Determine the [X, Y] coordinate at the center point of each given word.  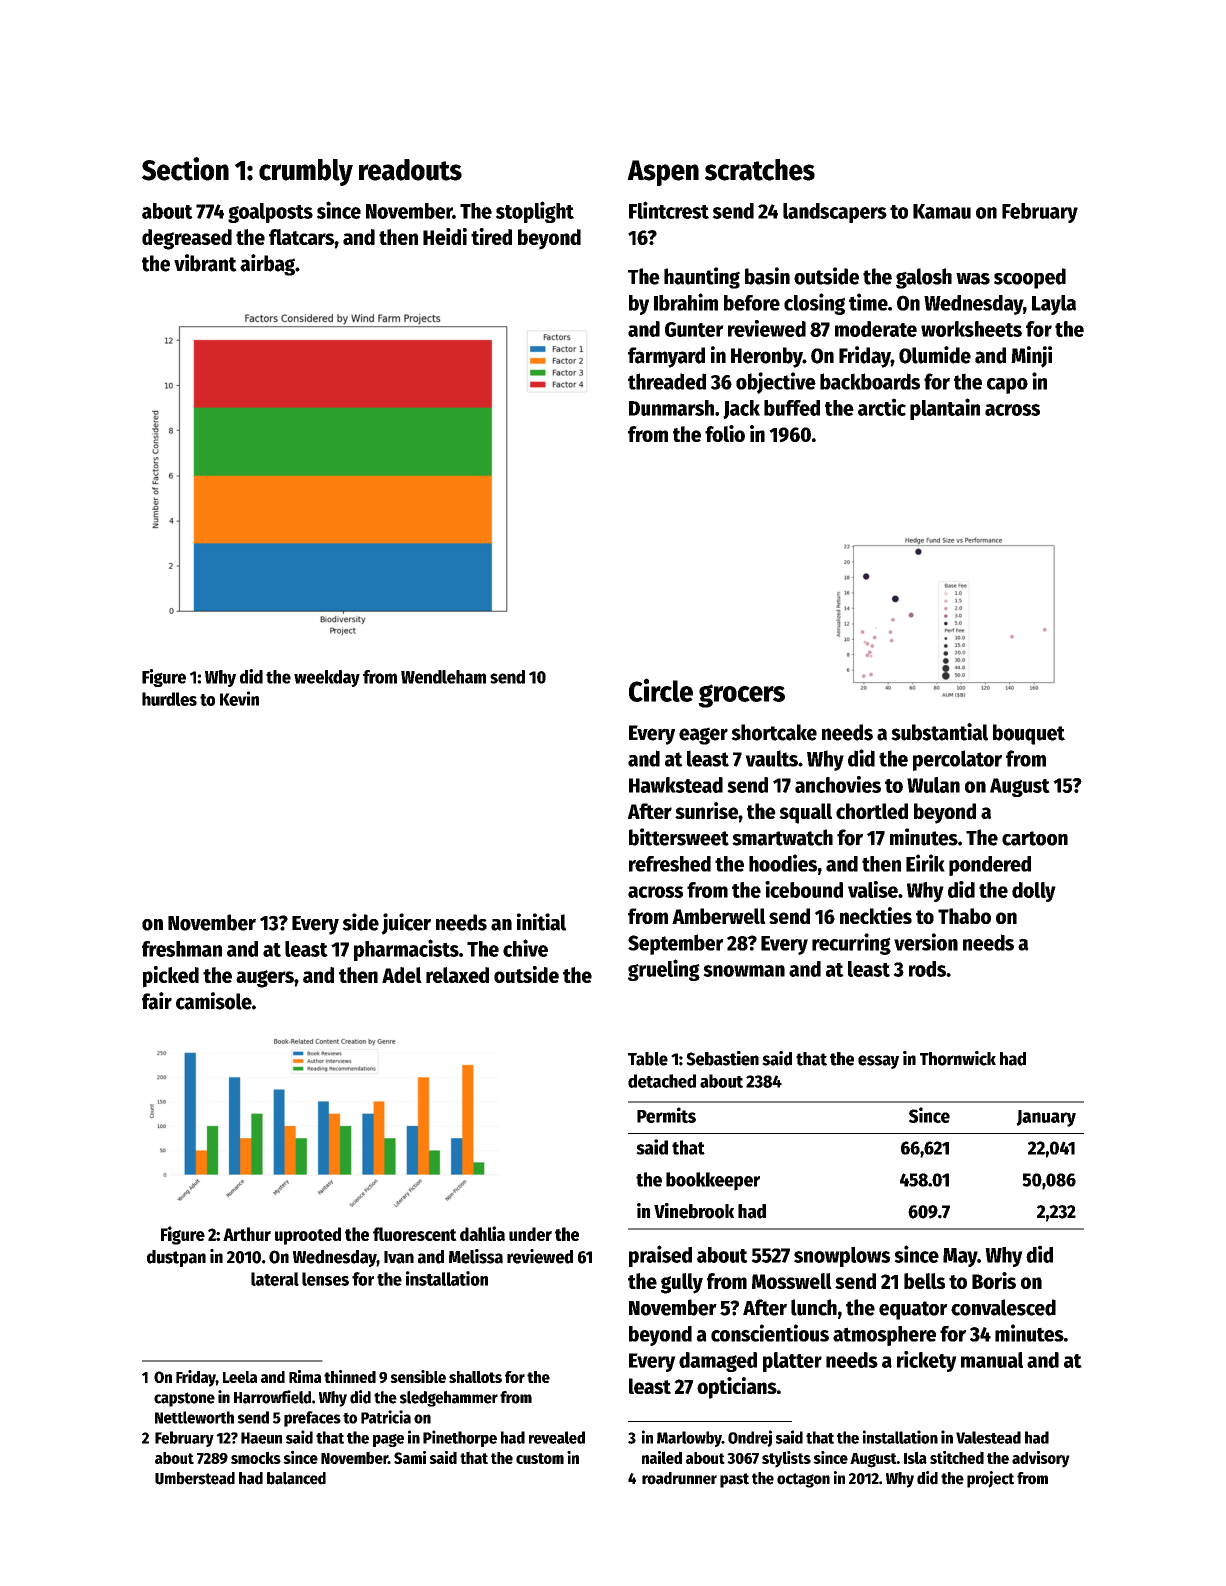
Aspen [663, 173]
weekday [327, 678]
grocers [741, 696]
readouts [410, 170]
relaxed [457, 975]
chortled [872, 811]
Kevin [239, 698]
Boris [994, 1280]
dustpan [176, 1258]
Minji [1031, 357]
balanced [296, 1478]
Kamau [942, 211]
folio [725, 433]
